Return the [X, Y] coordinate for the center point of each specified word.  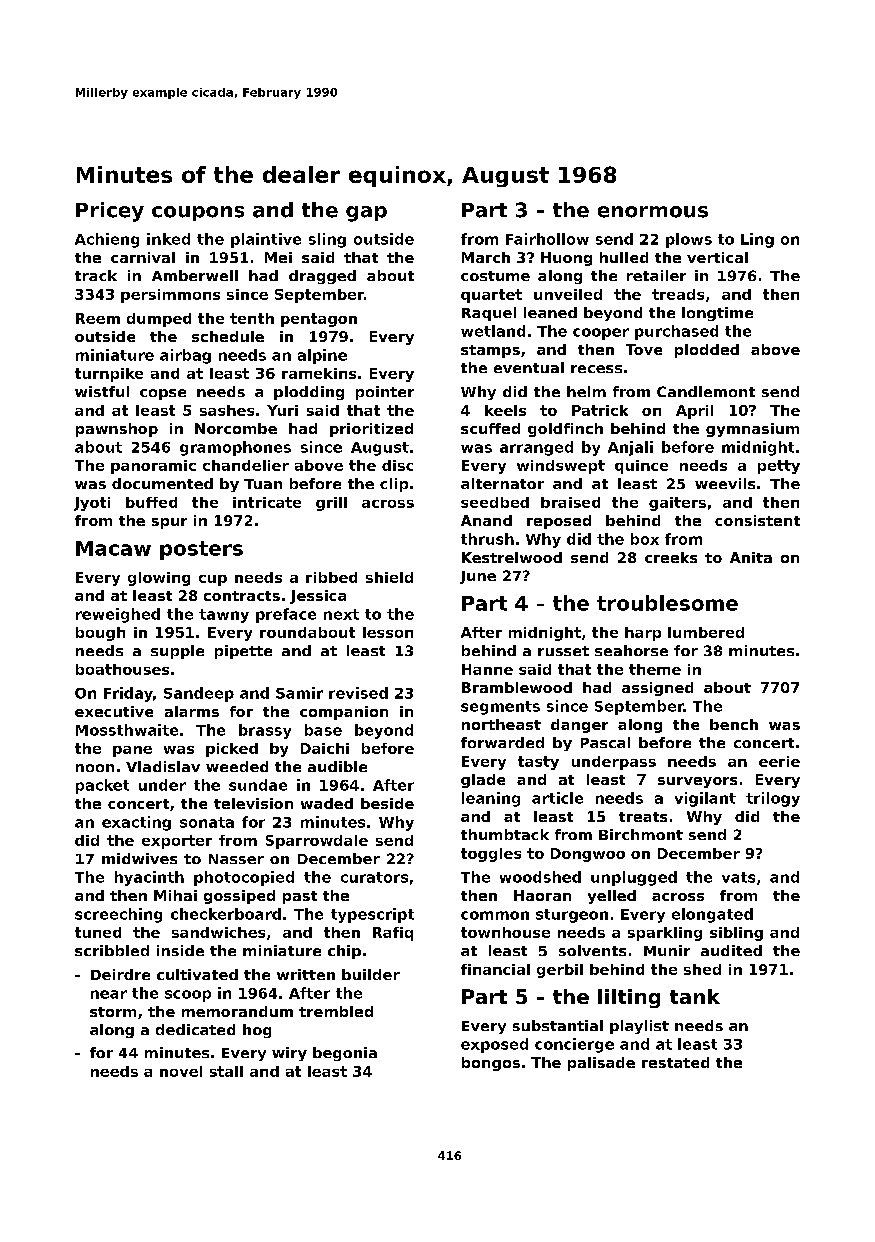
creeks [671, 557]
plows [689, 240]
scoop [188, 996]
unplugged [634, 878]
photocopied [244, 878]
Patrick [600, 410]
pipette [243, 652]
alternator [502, 483]
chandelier [246, 465]
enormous [653, 212]
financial [495, 969]
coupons [198, 213]
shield [389, 577]
